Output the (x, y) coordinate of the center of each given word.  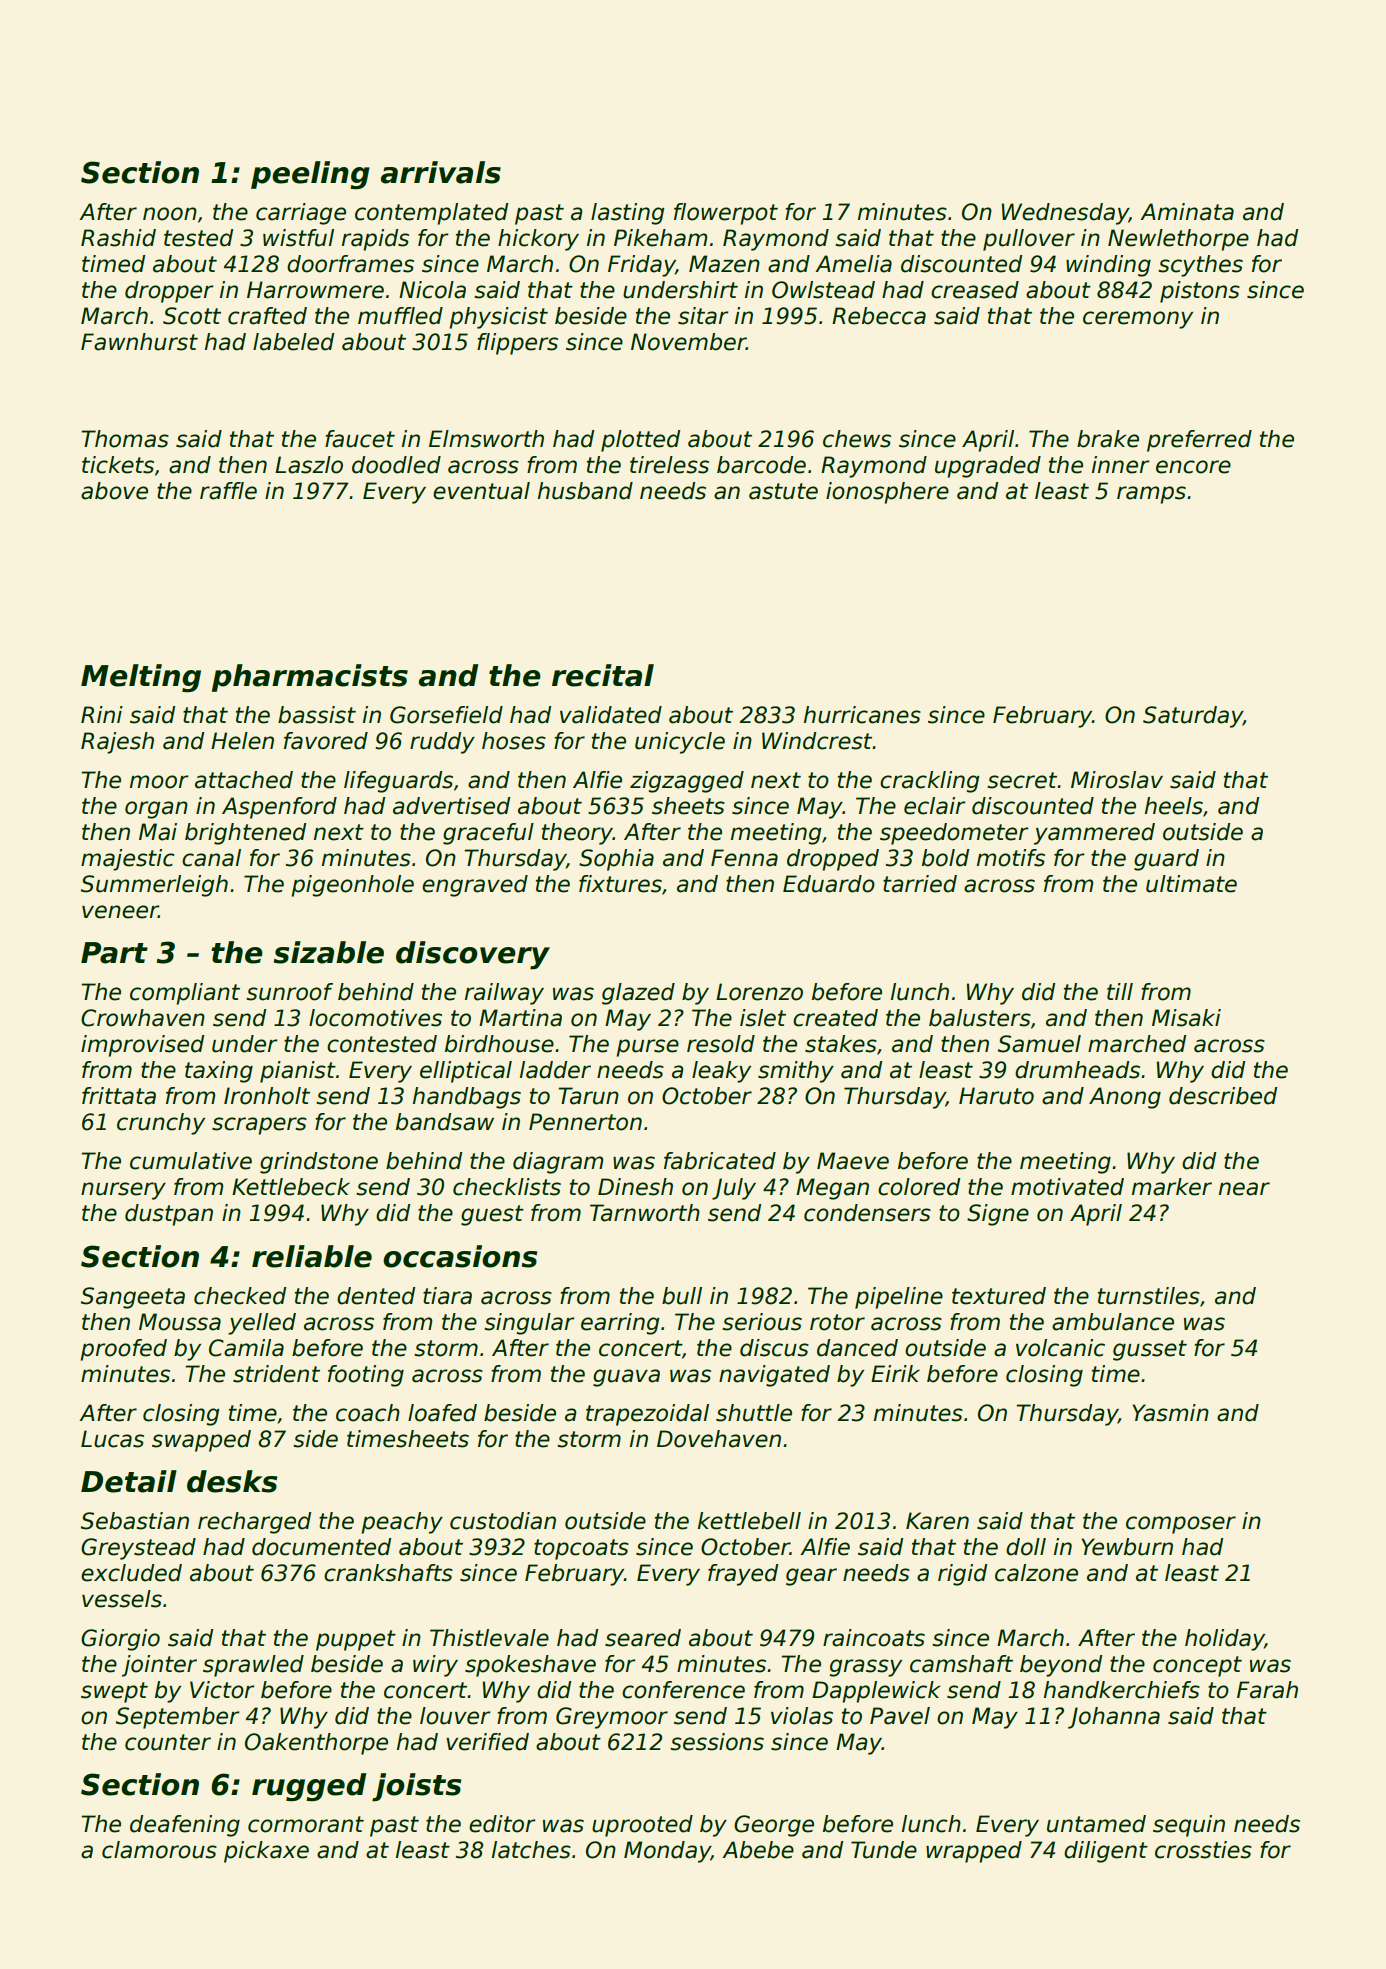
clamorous (159, 1850)
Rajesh (117, 743)
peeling (310, 175)
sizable (328, 952)
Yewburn (1127, 1547)
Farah (1267, 1690)
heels (1174, 806)
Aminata (1187, 212)
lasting (628, 214)
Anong (1125, 1098)
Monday (667, 1852)
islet (763, 1018)
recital (603, 675)
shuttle (754, 1413)
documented (321, 1547)
